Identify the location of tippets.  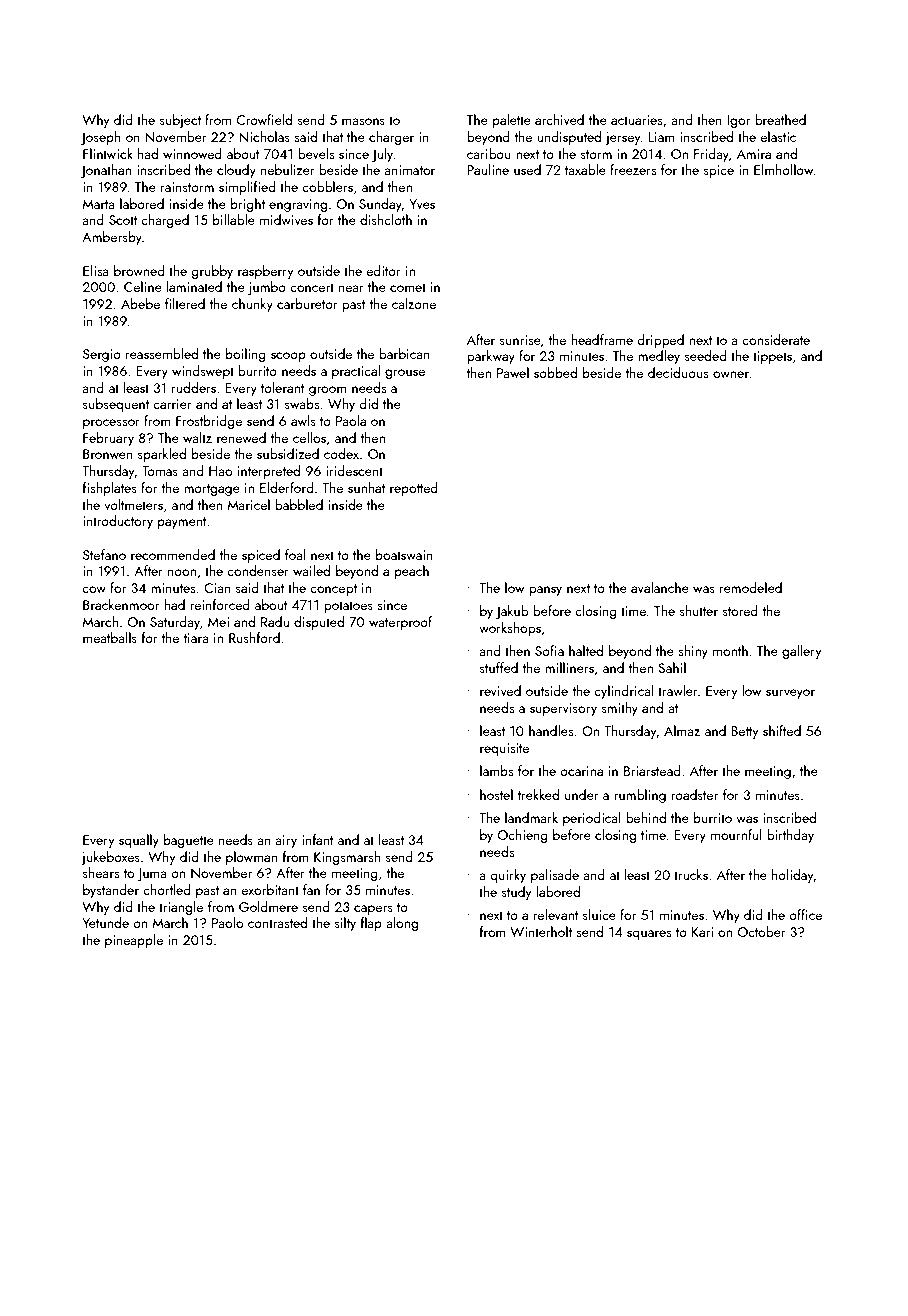
(772, 357).
